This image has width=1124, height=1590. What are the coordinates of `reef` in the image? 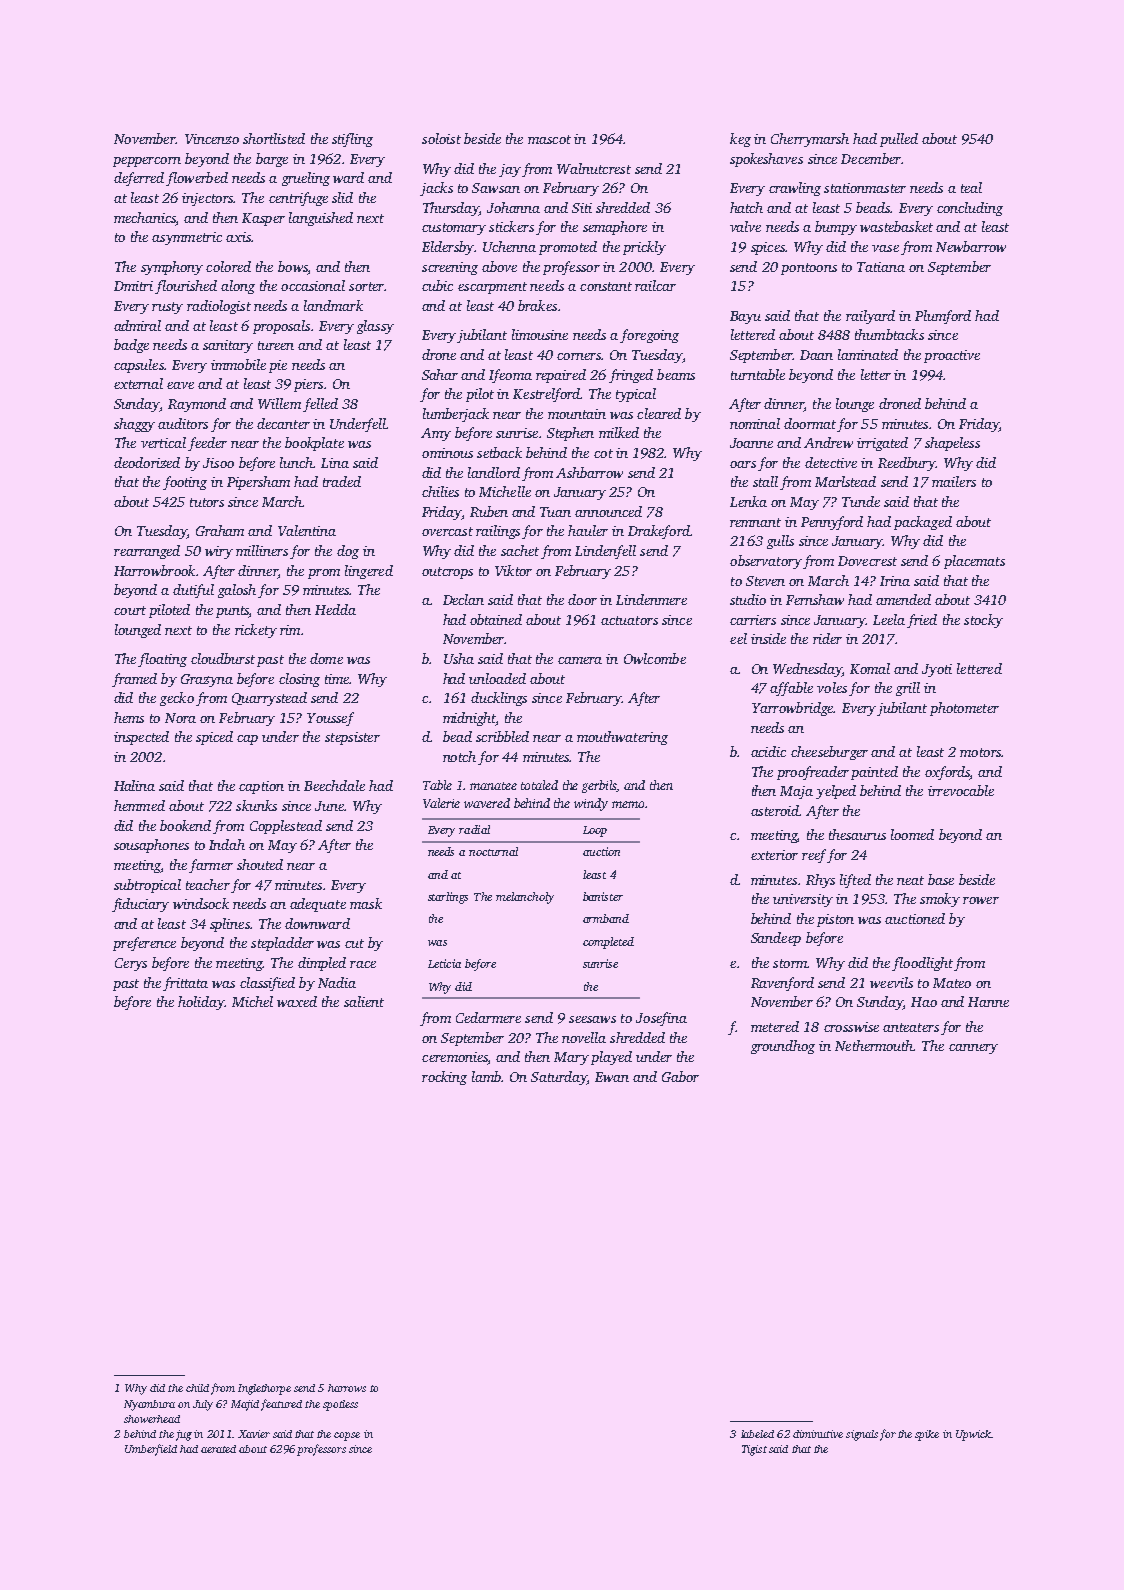 It's located at (814, 856).
